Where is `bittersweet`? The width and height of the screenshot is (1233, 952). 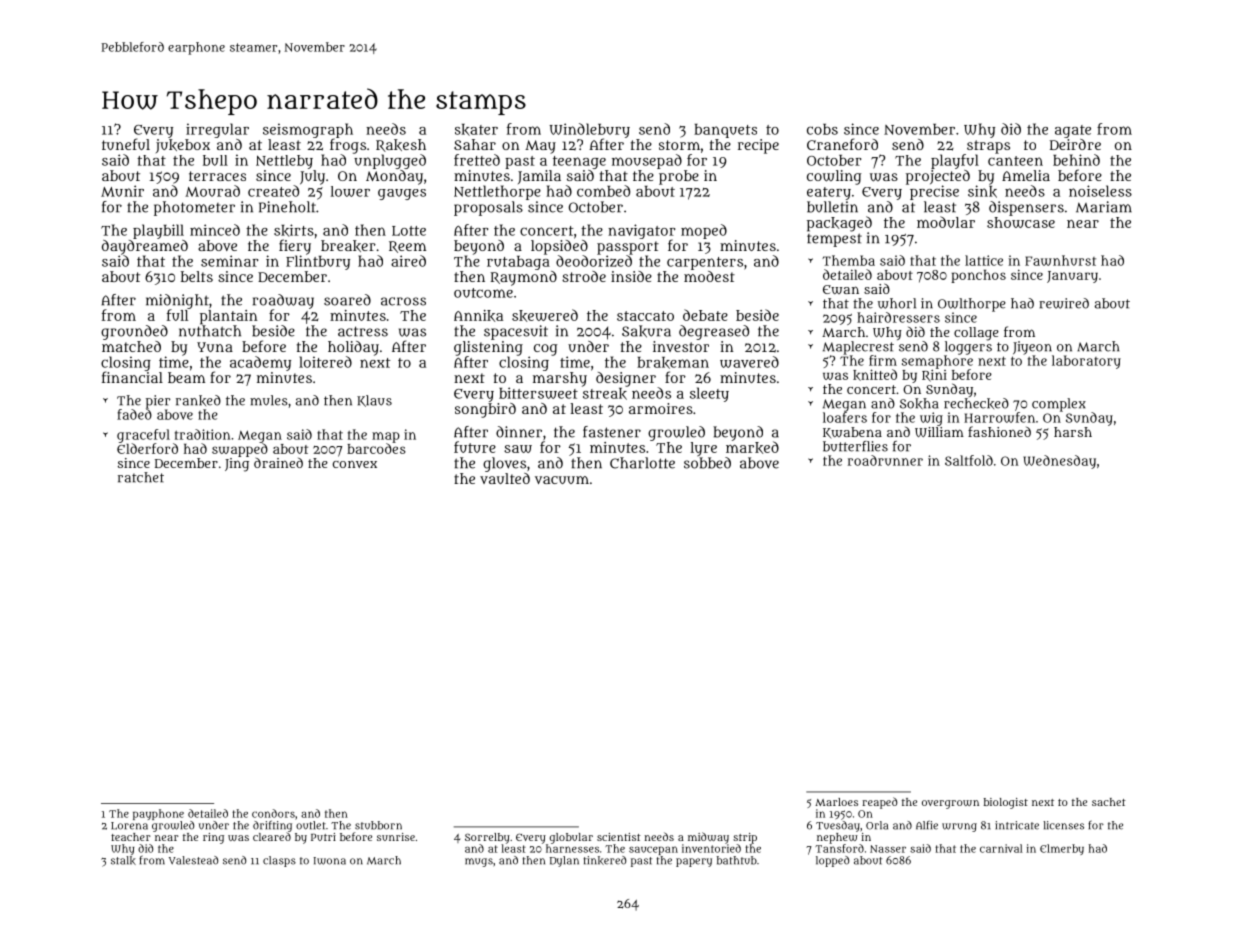
bittersweet is located at coordinates (538, 393).
